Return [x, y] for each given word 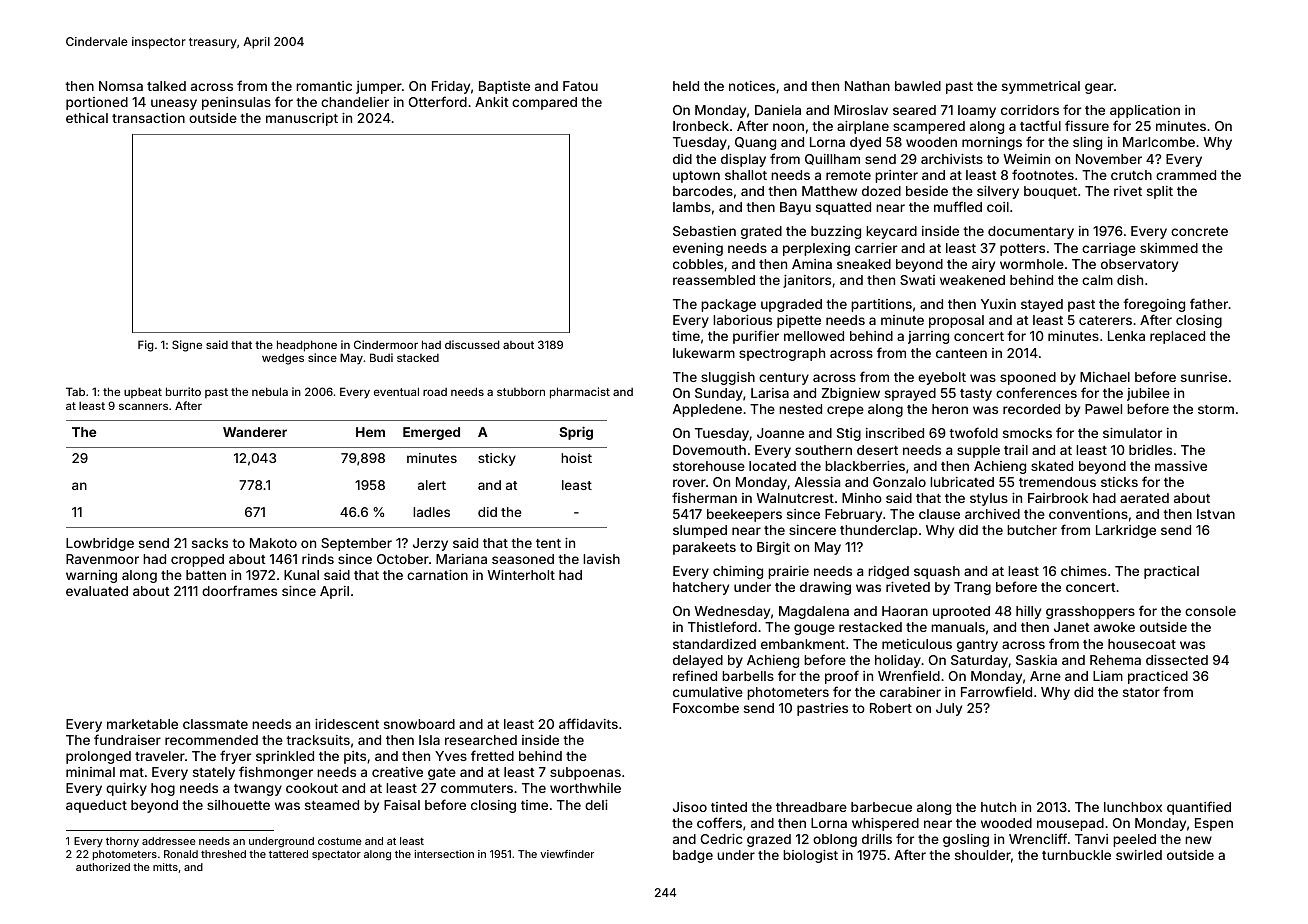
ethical [87, 118]
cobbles [698, 264]
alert [432, 485]
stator [1141, 692]
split [1160, 192]
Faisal [402, 805]
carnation [437, 575]
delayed [698, 661]
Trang [972, 588]
